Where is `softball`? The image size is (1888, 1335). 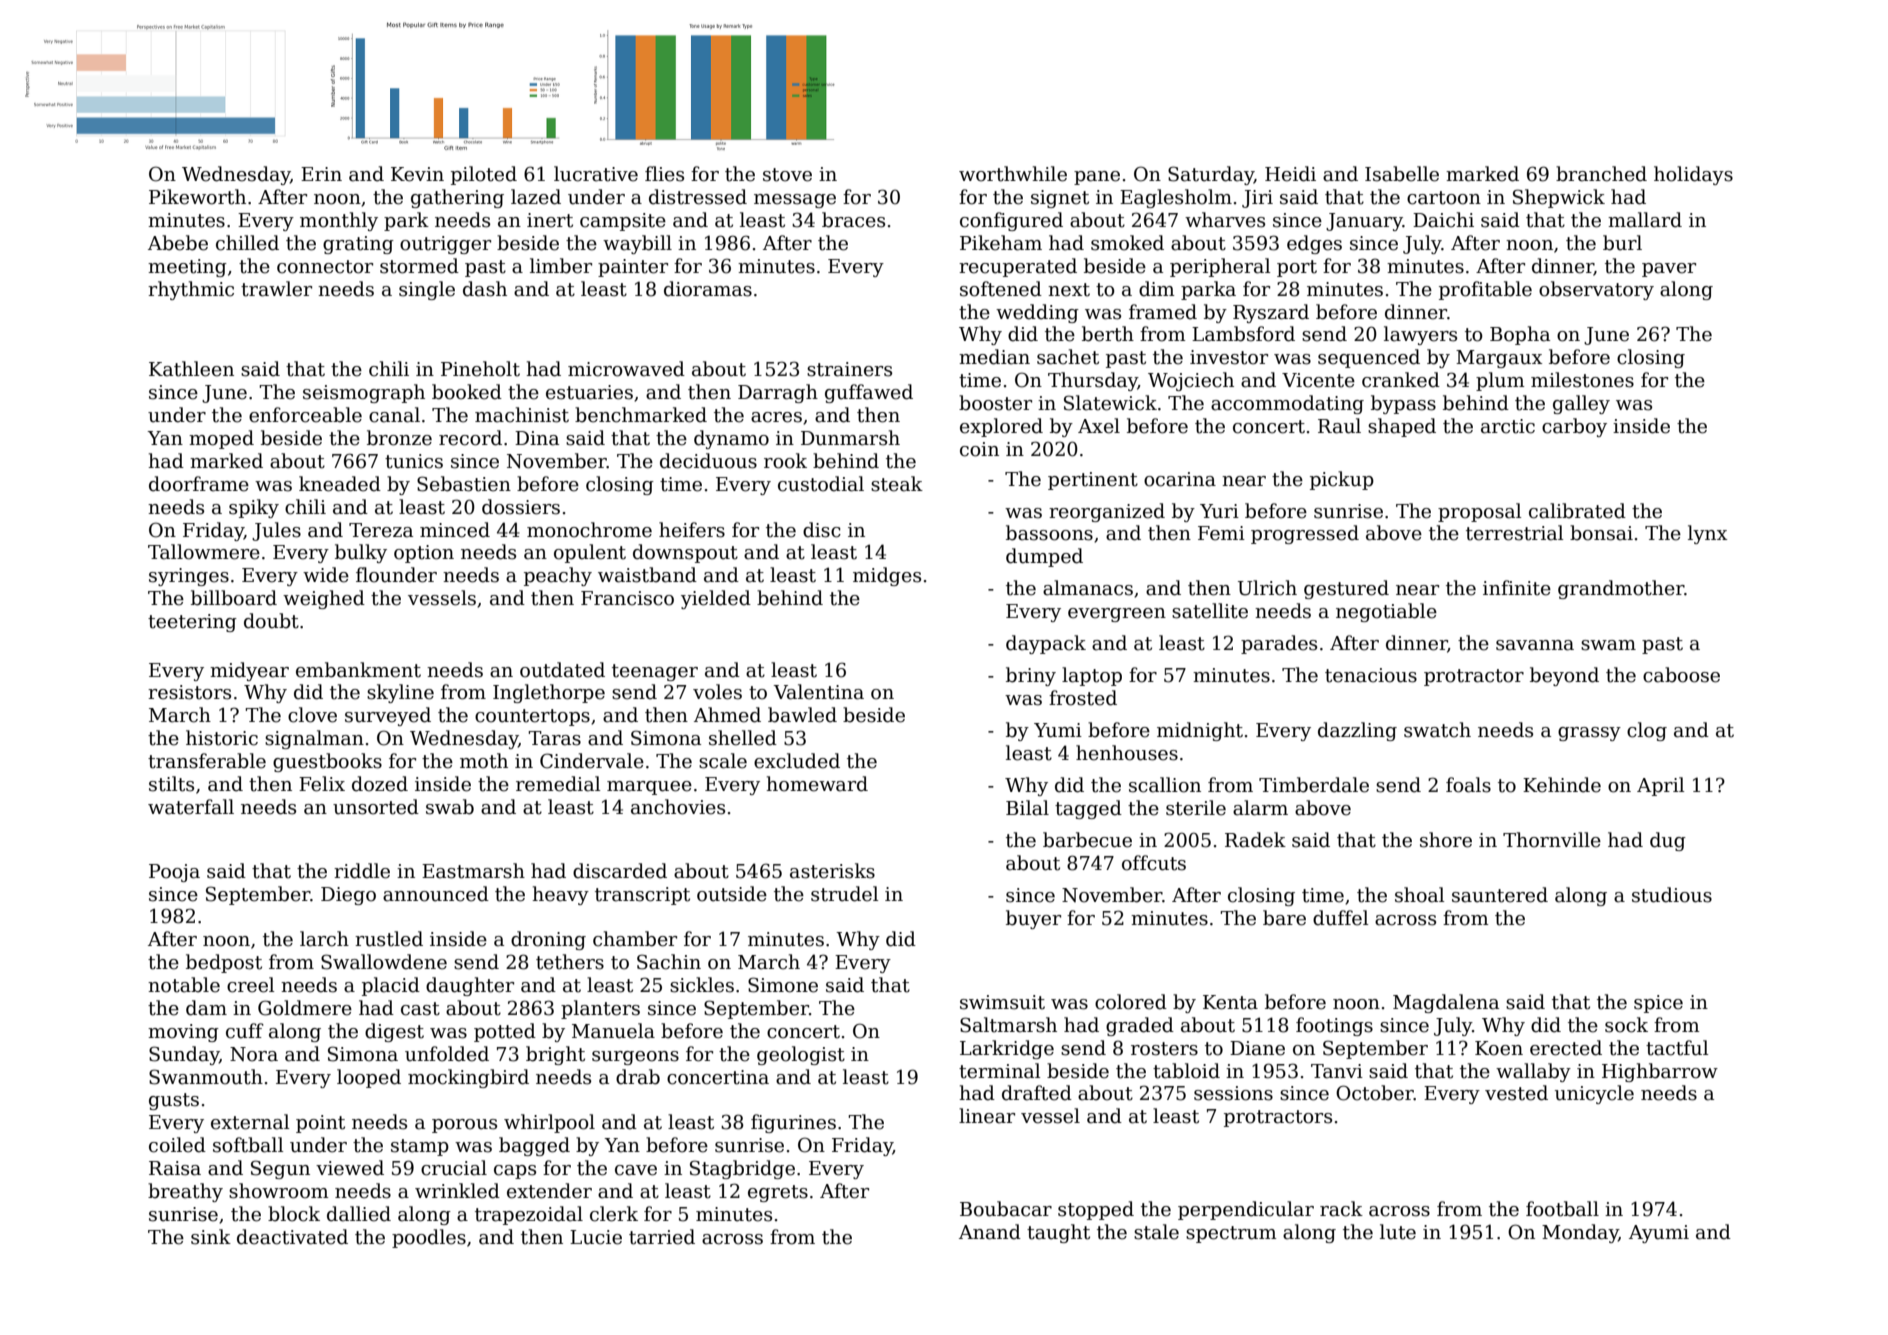 softball is located at coordinates (248, 1145).
